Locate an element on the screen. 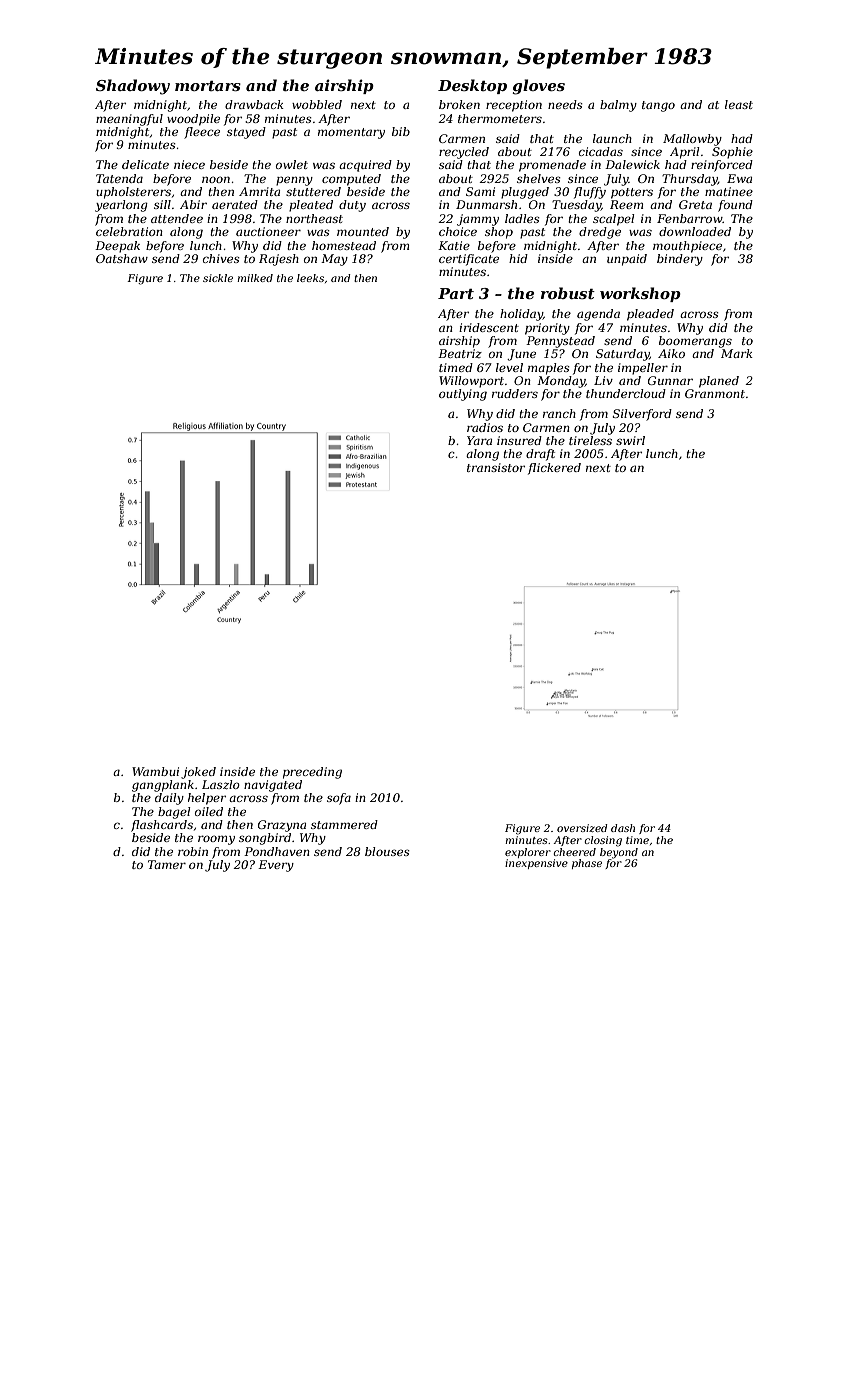 The image size is (849, 1400). transistor is located at coordinates (496, 467).
